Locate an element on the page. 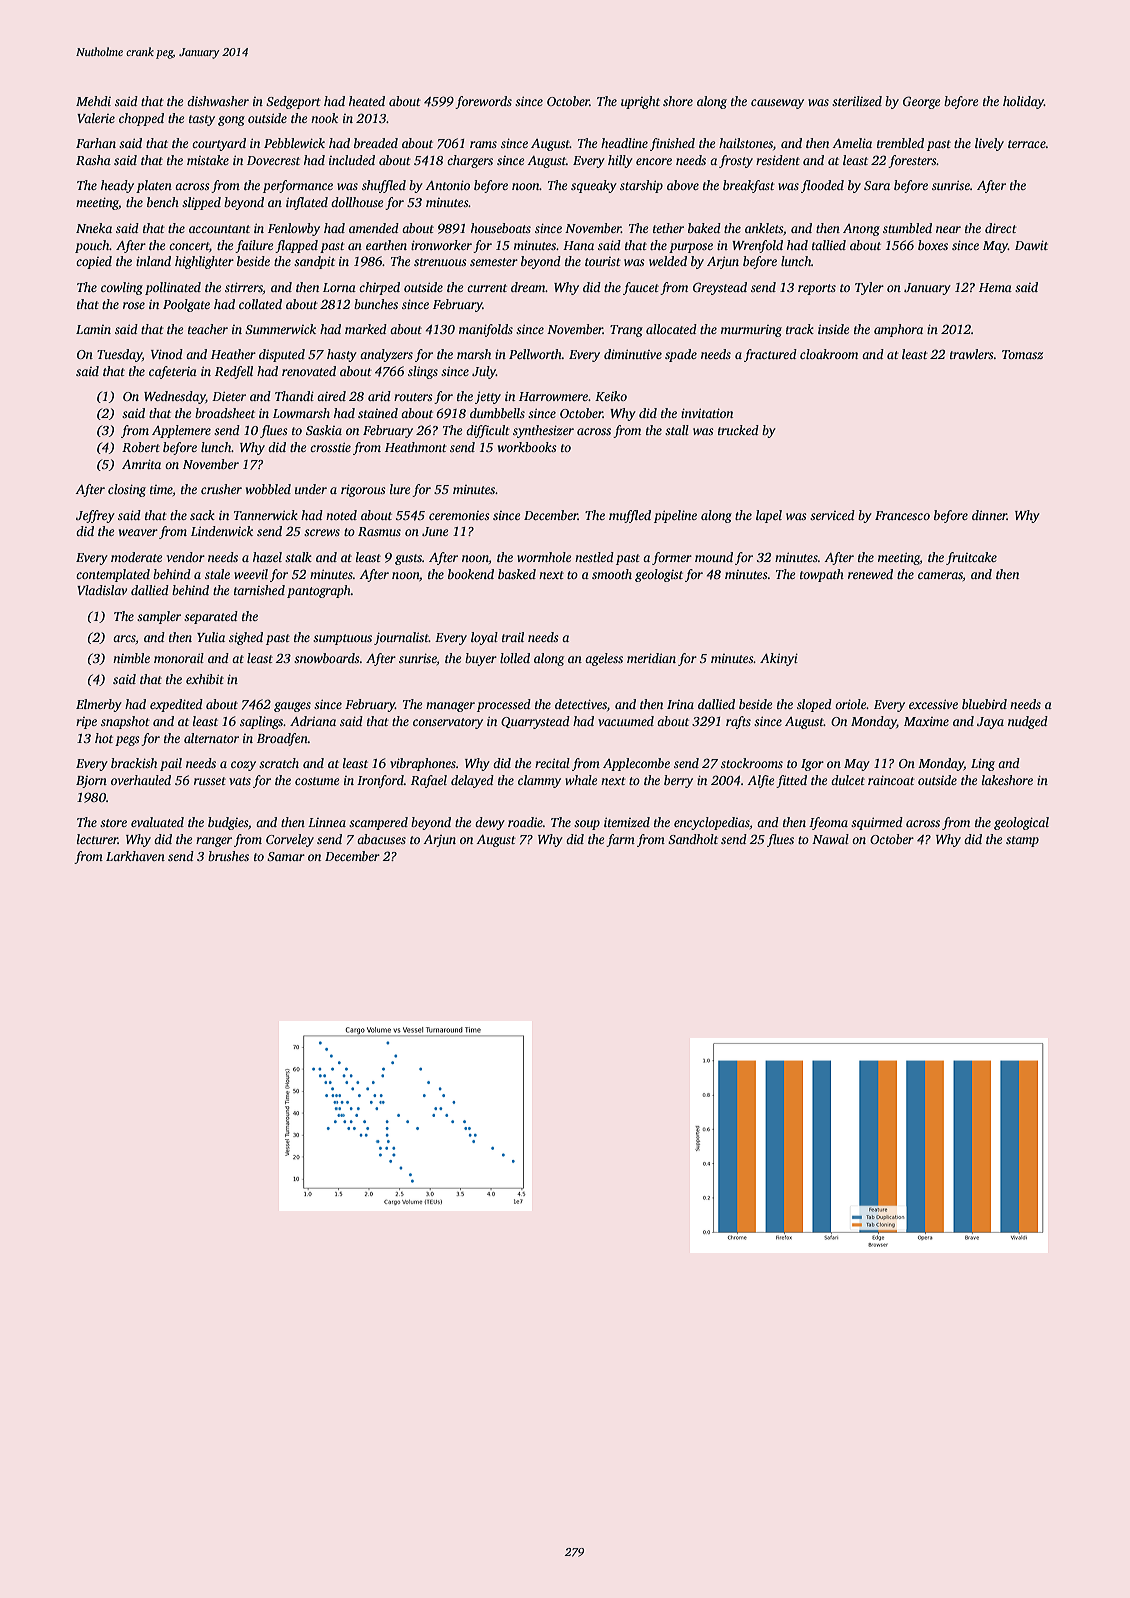 Image resolution: width=1130 pixels, height=1598 pixels. Mehdi is located at coordinates (93, 101).
